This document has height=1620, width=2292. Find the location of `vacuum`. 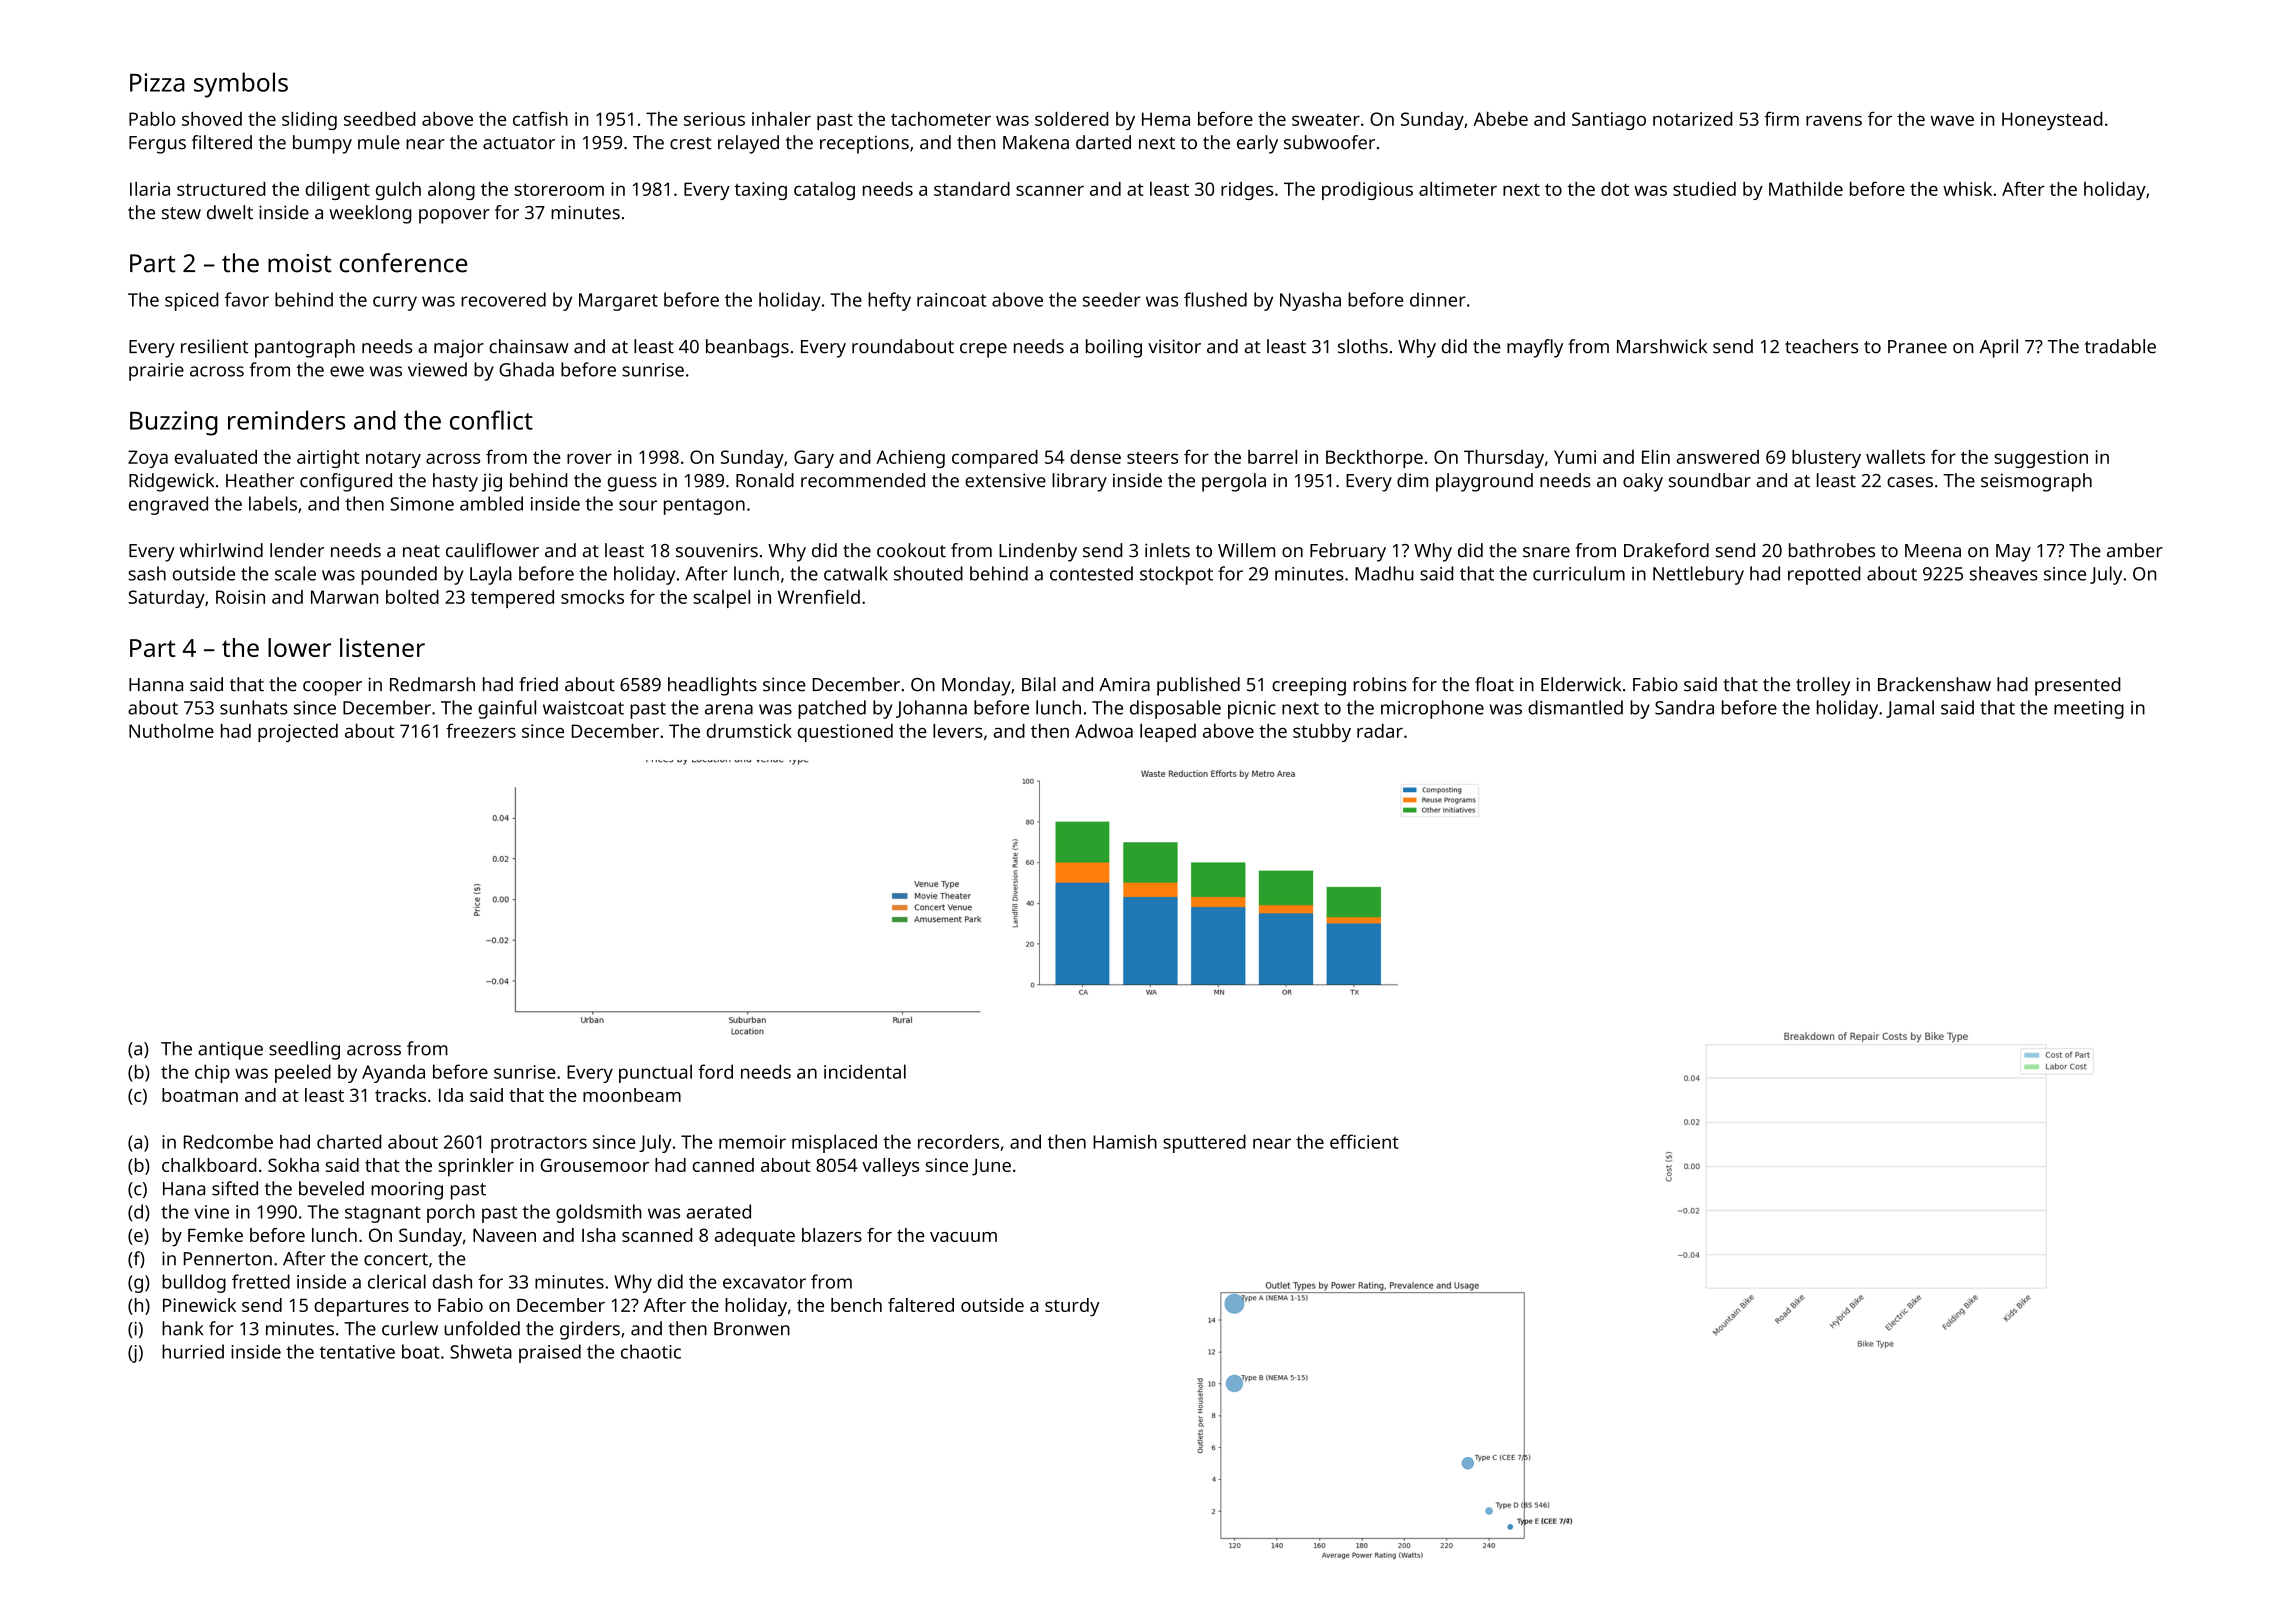

vacuum is located at coordinates (963, 1237).
